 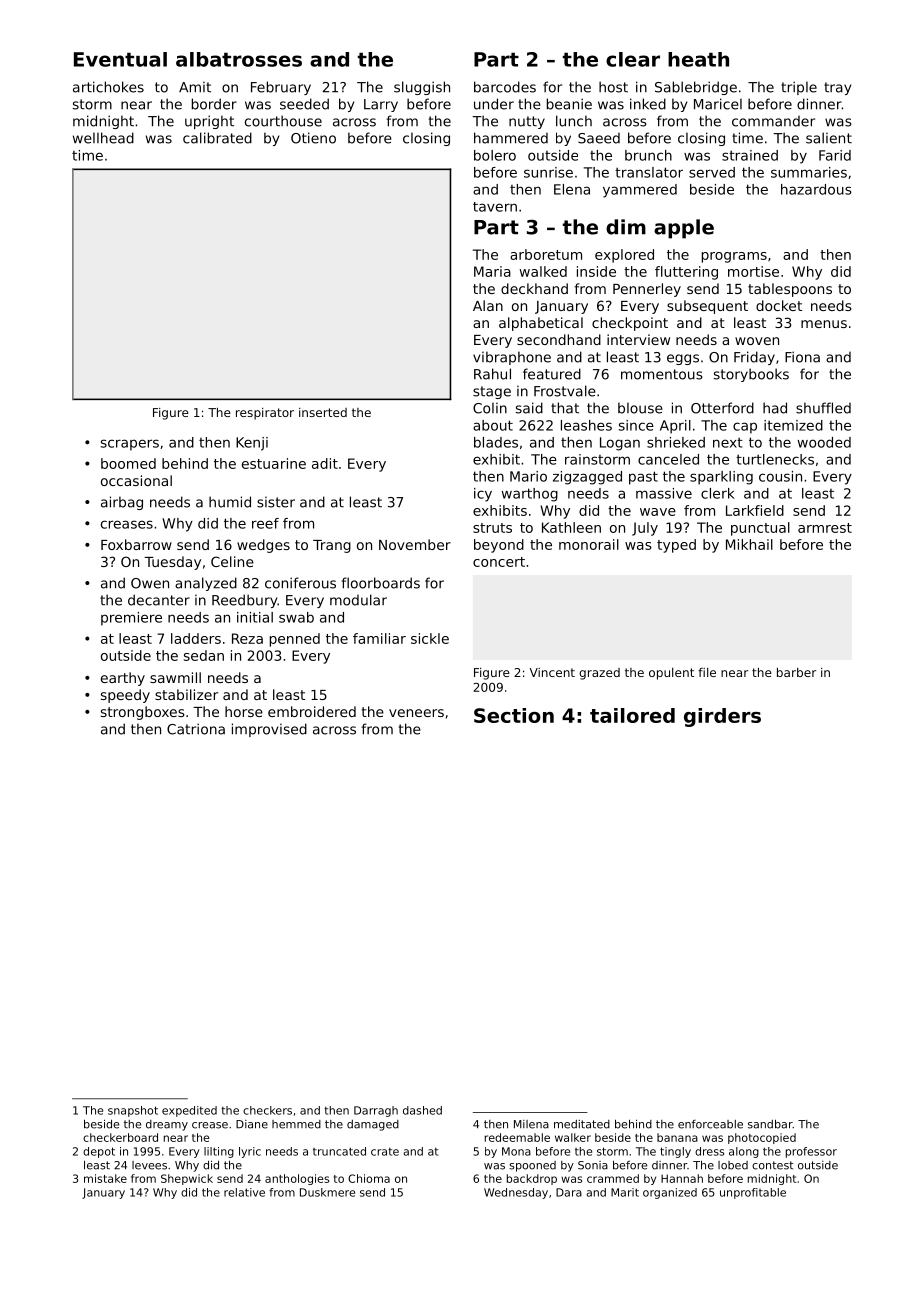 What do you see at coordinates (265, 414) in the screenshot?
I see `respirator` at bounding box center [265, 414].
